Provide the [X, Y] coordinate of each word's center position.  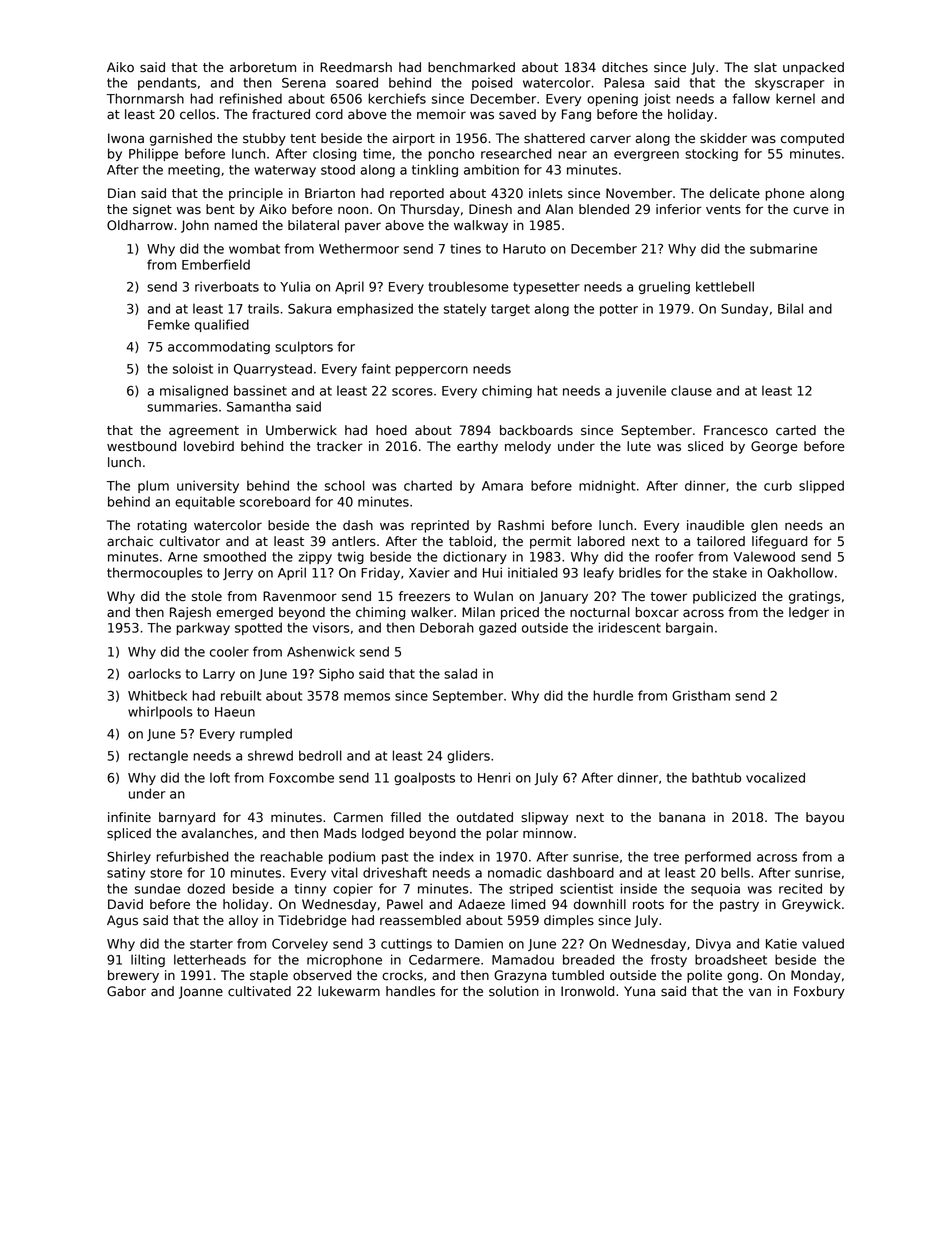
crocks [402, 975]
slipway [544, 818]
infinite [129, 817]
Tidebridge [312, 921]
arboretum [263, 67]
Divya [713, 944]
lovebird [209, 446]
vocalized [775, 777]
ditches [625, 67]
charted [428, 485]
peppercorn [432, 371]
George [774, 447]
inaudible [715, 525]
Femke [169, 324]
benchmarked [471, 67]
